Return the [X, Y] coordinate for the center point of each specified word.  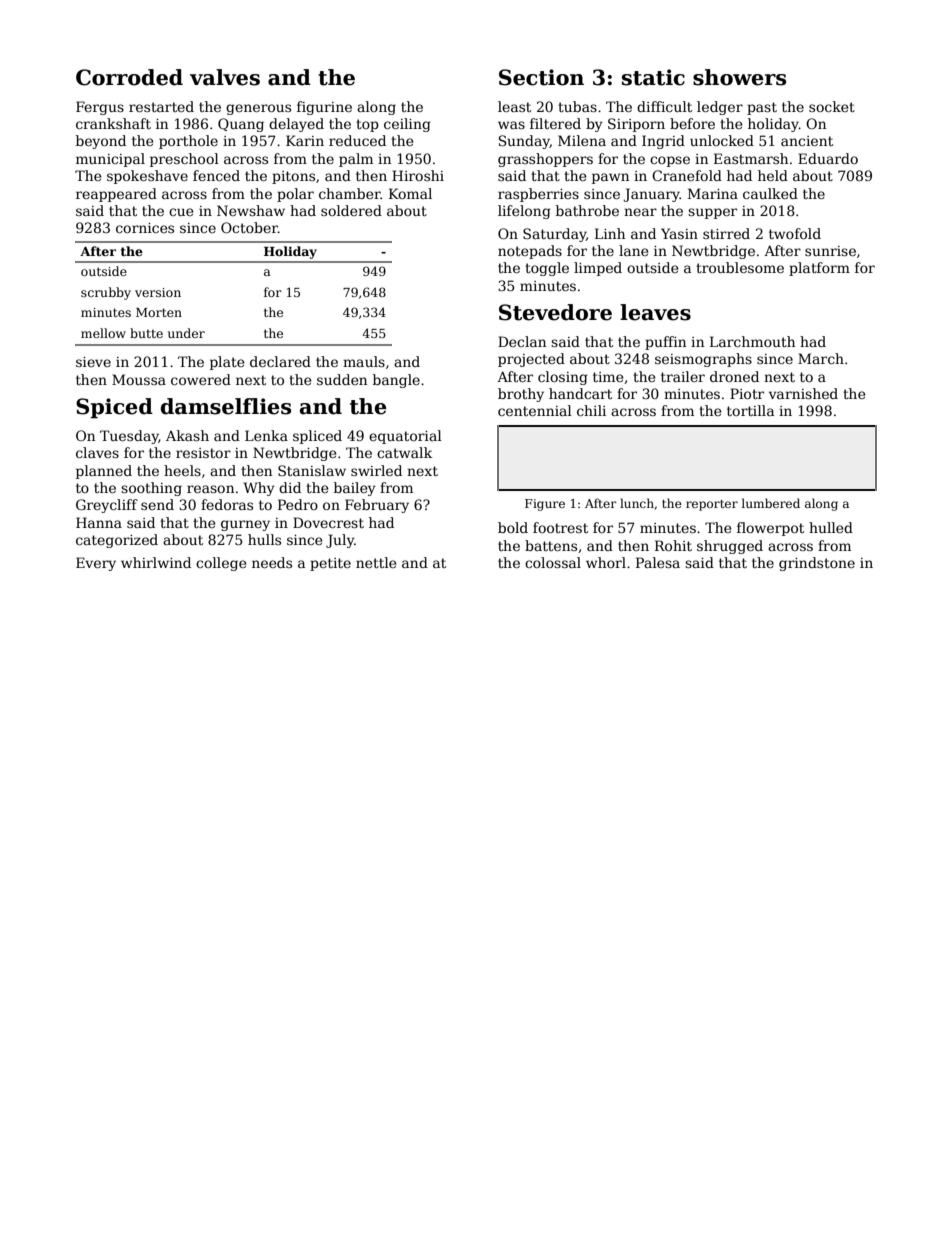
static [653, 77]
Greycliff [107, 506]
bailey [355, 489]
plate [227, 363]
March [821, 358]
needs [272, 562]
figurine [324, 108]
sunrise [830, 251]
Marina [713, 193]
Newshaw [251, 210]
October [249, 227]
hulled [831, 527]
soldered [351, 210]
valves [225, 77]
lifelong [524, 212]
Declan [522, 341]
